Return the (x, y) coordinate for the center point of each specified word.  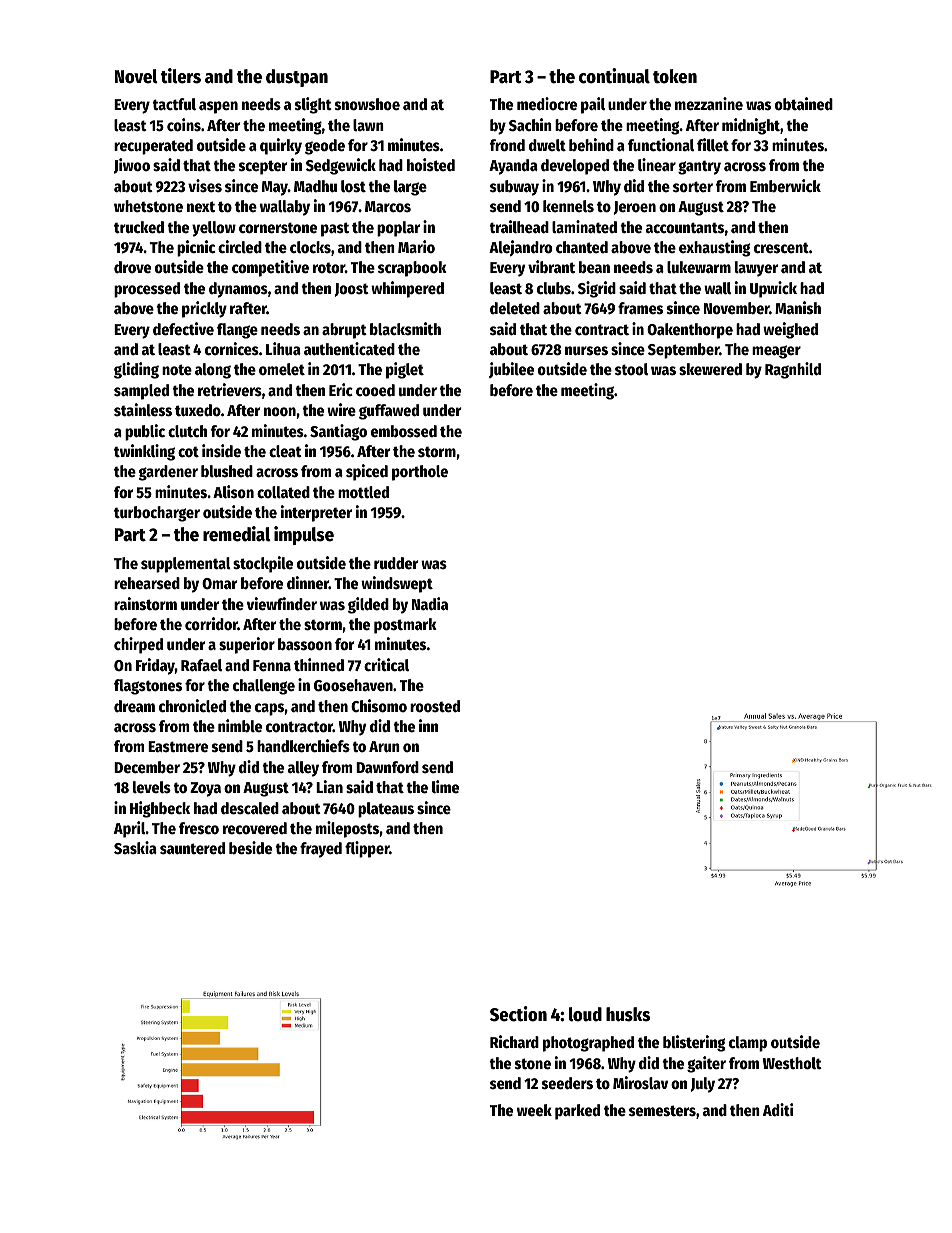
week (534, 1110)
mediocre (547, 104)
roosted (435, 706)
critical (386, 665)
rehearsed (147, 583)
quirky (281, 146)
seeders (567, 1083)
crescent (781, 248)
